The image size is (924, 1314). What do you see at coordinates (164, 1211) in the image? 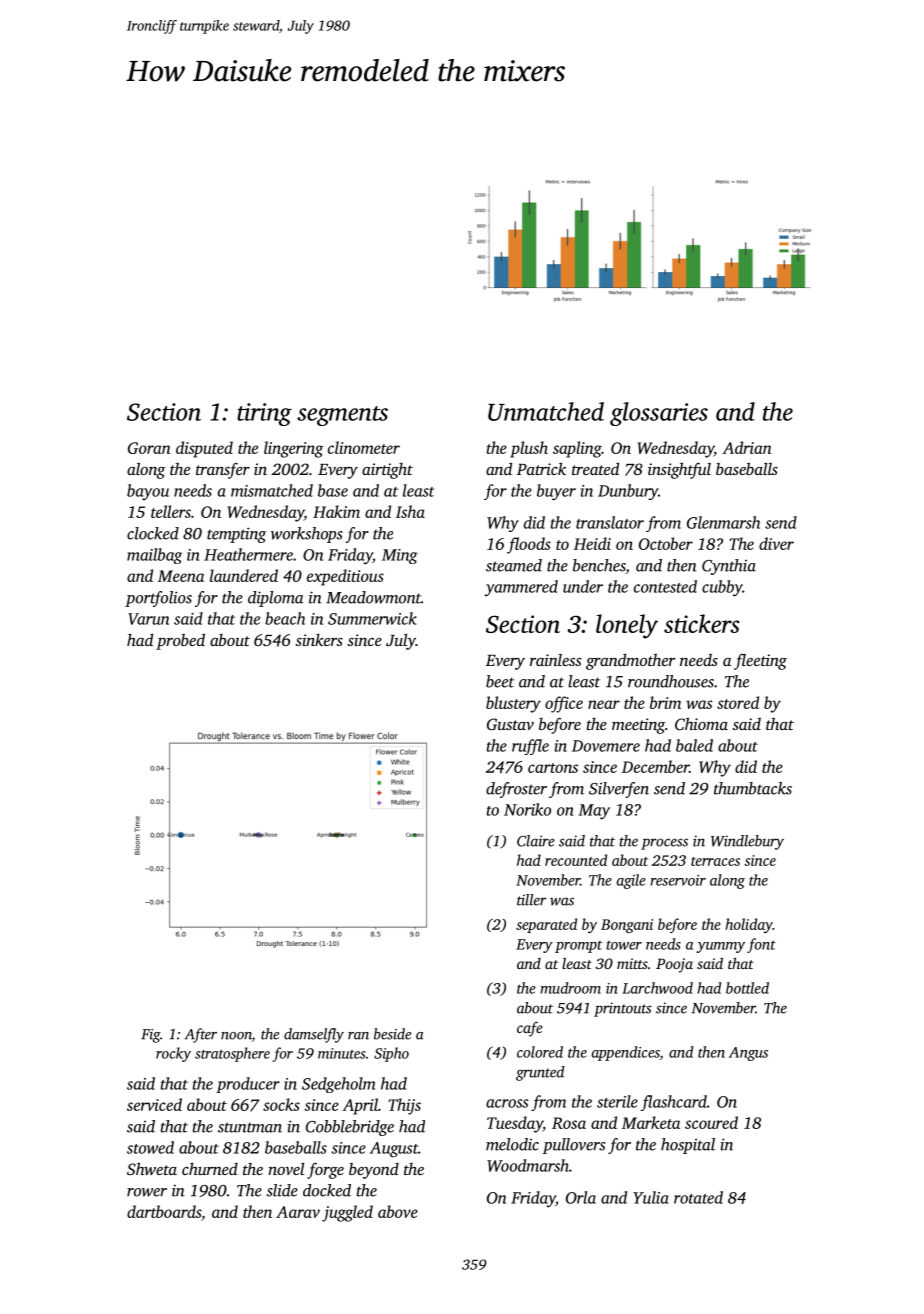
I see `dartboards` at bounding box center [164, 1211].
